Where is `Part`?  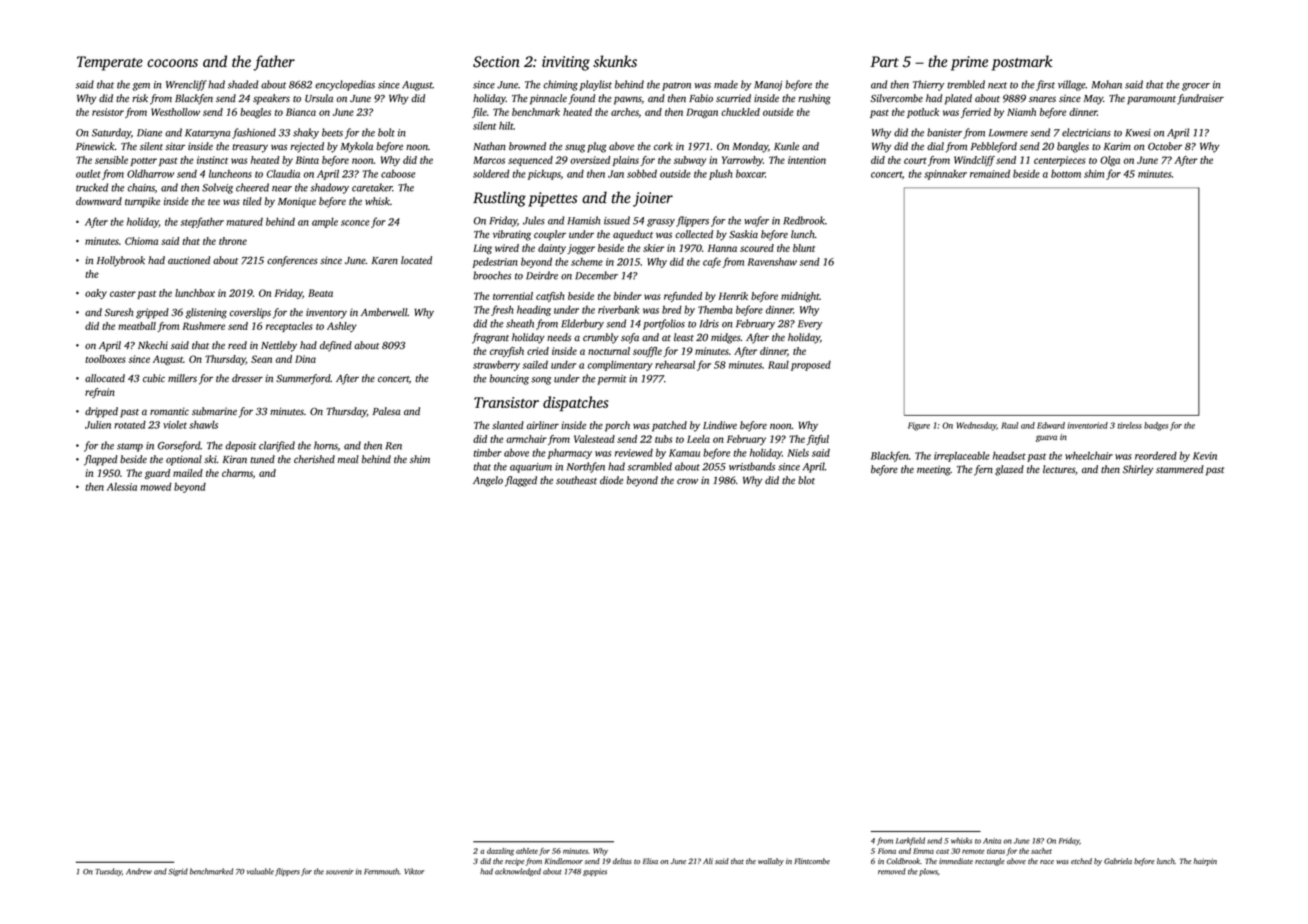
Part is located at coordinates (884, 61).
